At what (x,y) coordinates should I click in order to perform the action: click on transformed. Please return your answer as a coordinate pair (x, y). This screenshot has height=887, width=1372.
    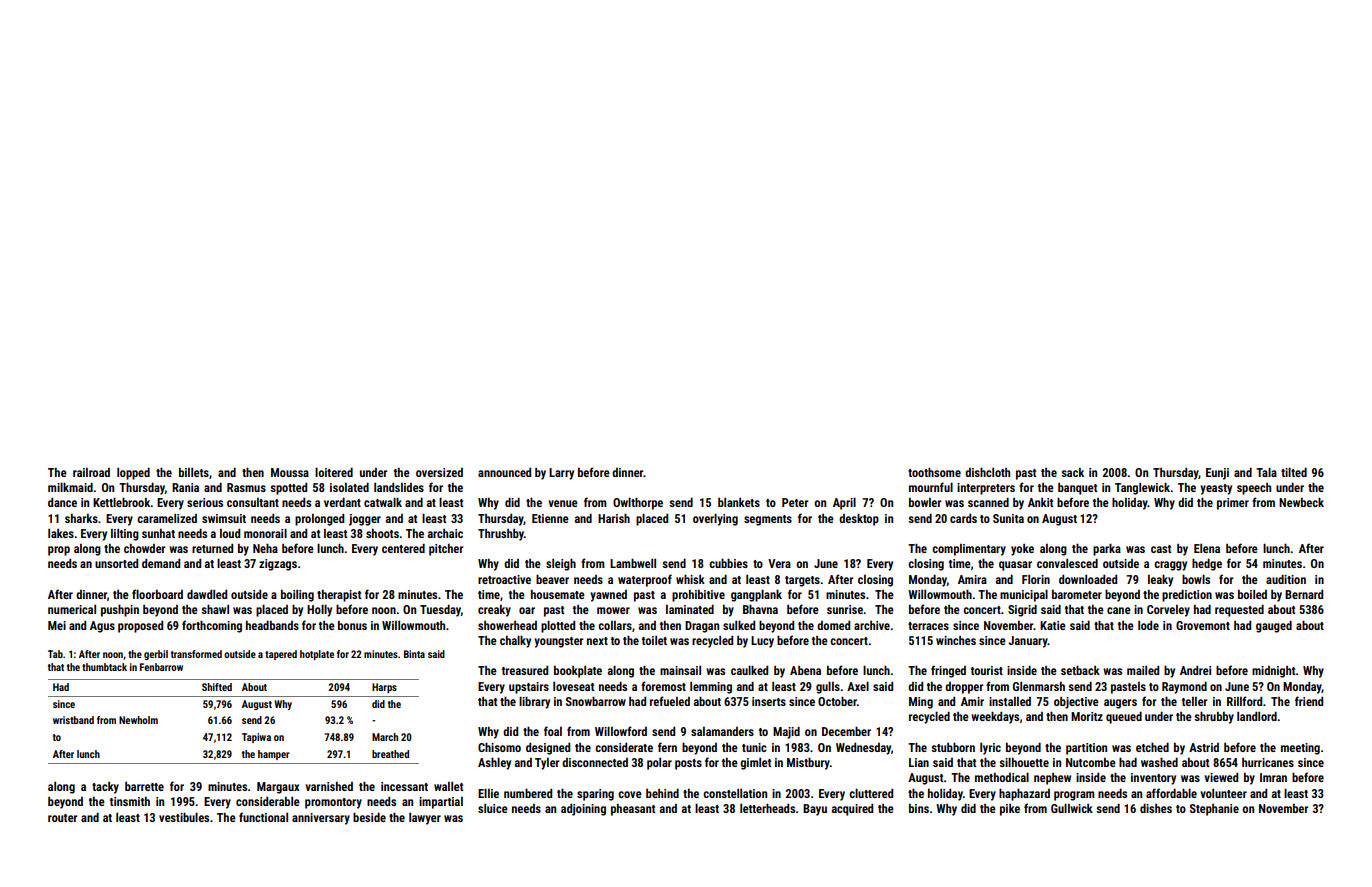
    Looking at the image, I should click on (196, 654).
